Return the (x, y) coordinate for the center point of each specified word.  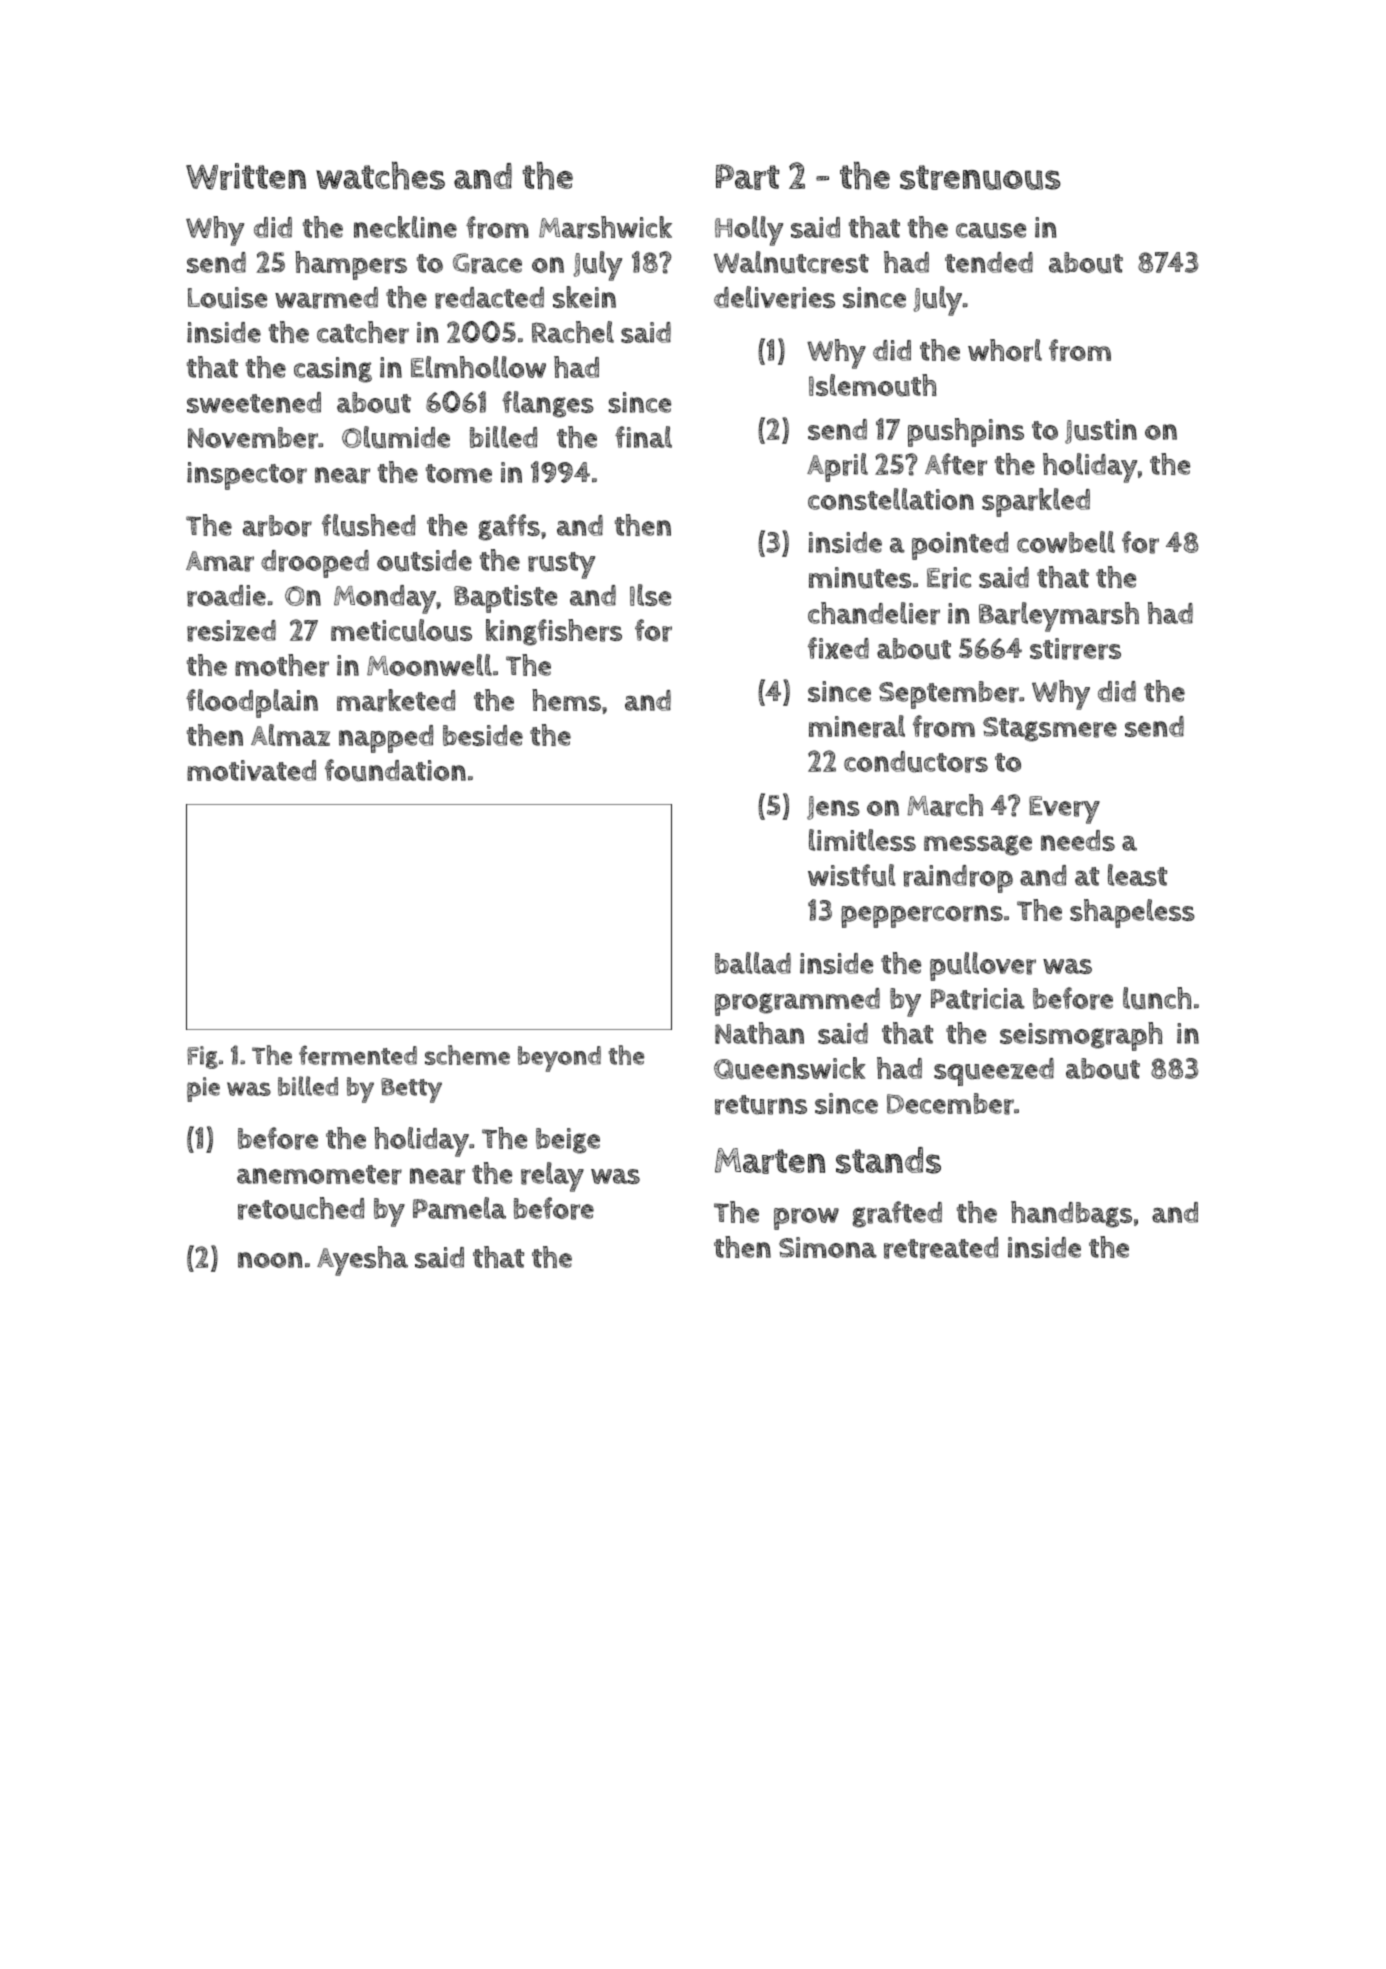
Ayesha (362, 1261)
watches (380, 176)
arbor (277, 526)
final (643, 437)
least (1137, 875)
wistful (852, 875)
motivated (251, 770)
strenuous (980, 177)
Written (246, 176)
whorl (1005, 350)
